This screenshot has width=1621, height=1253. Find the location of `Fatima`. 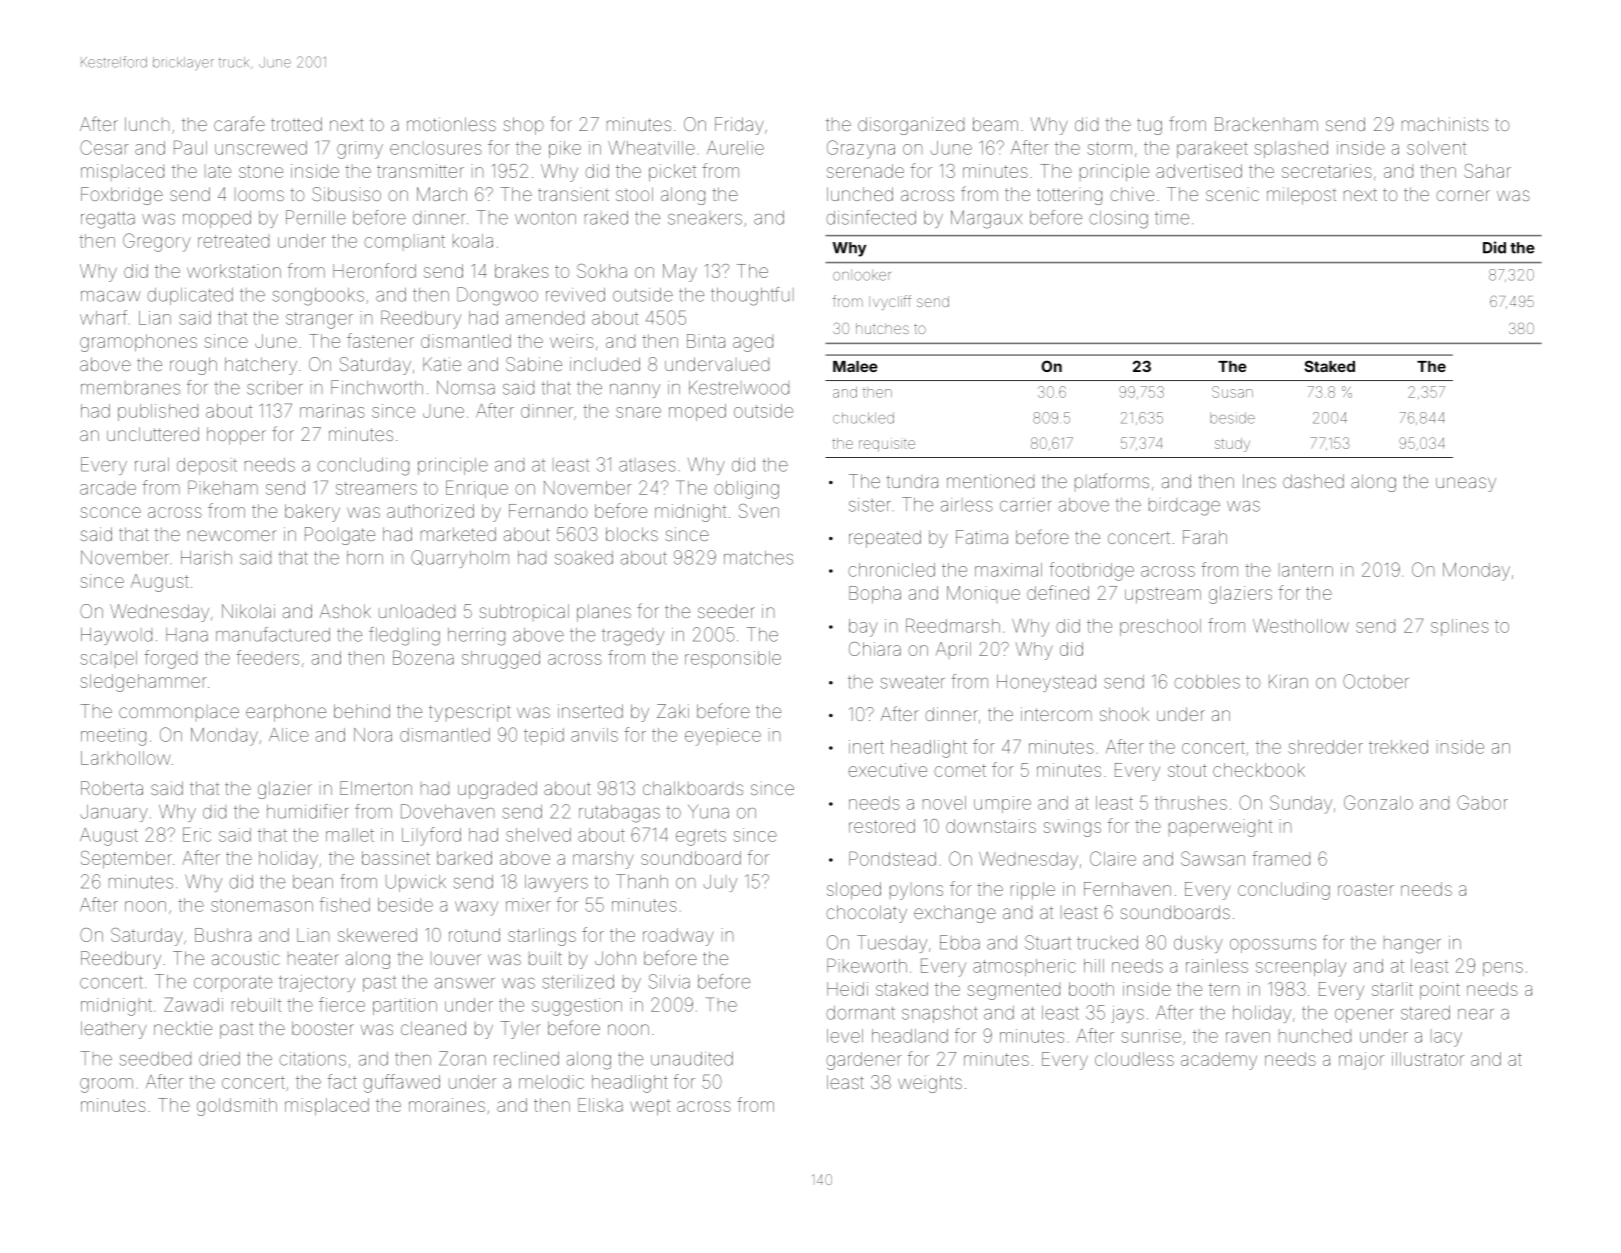

Fatima is located at coordinates (982, 537).
